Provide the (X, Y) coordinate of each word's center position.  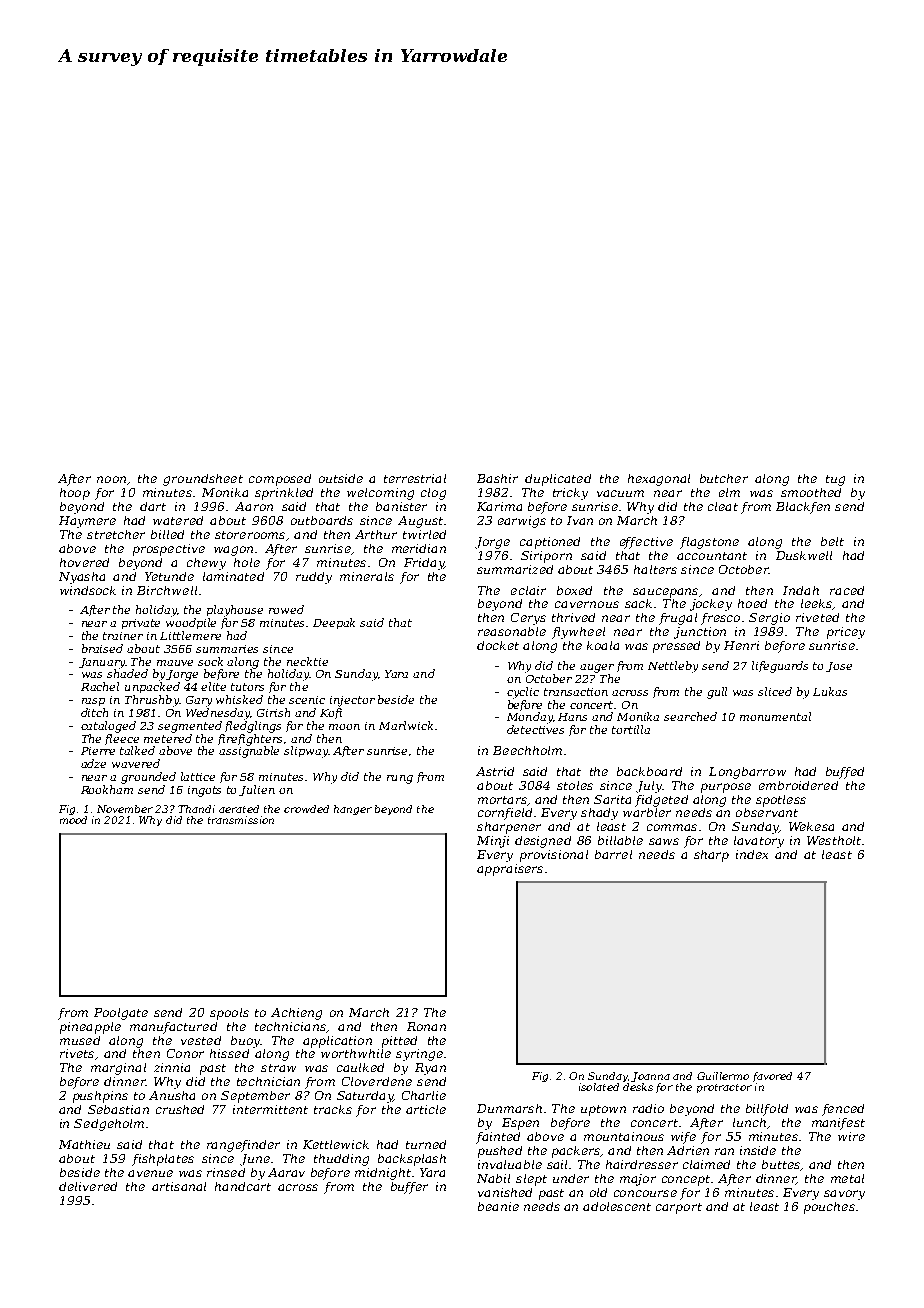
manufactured (173, 1028)
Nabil (493, 1178)
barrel (613, 854)
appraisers (510, 870)
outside (341, 478)
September (255, 1097)
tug (835, 480)
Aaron (254, 506)
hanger (353, 810)
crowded (306, 809)
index (752, 854)
